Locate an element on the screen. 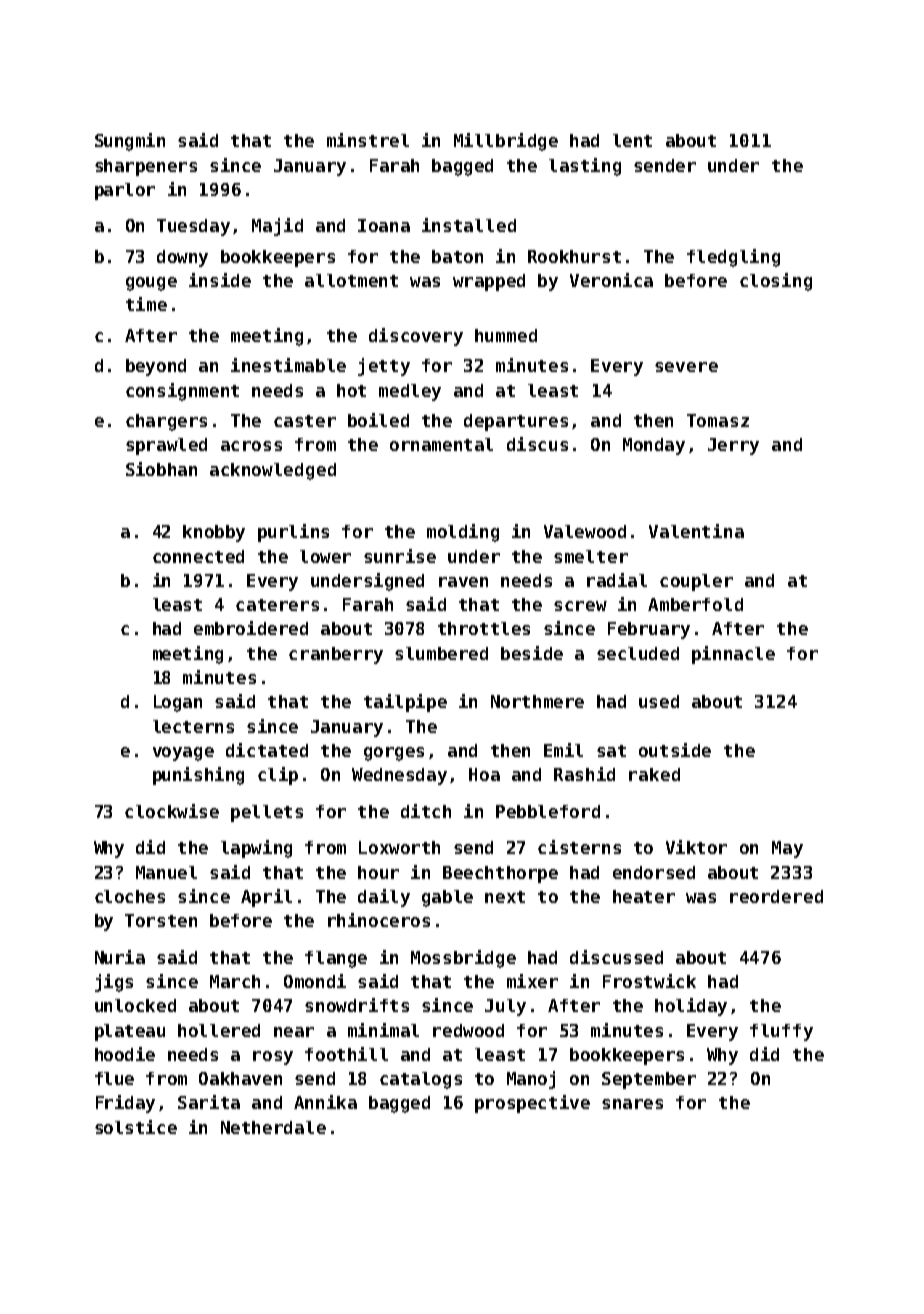 The height and width of the screenshot is (1314, 924). September is located at coordinates (649, 1080).
